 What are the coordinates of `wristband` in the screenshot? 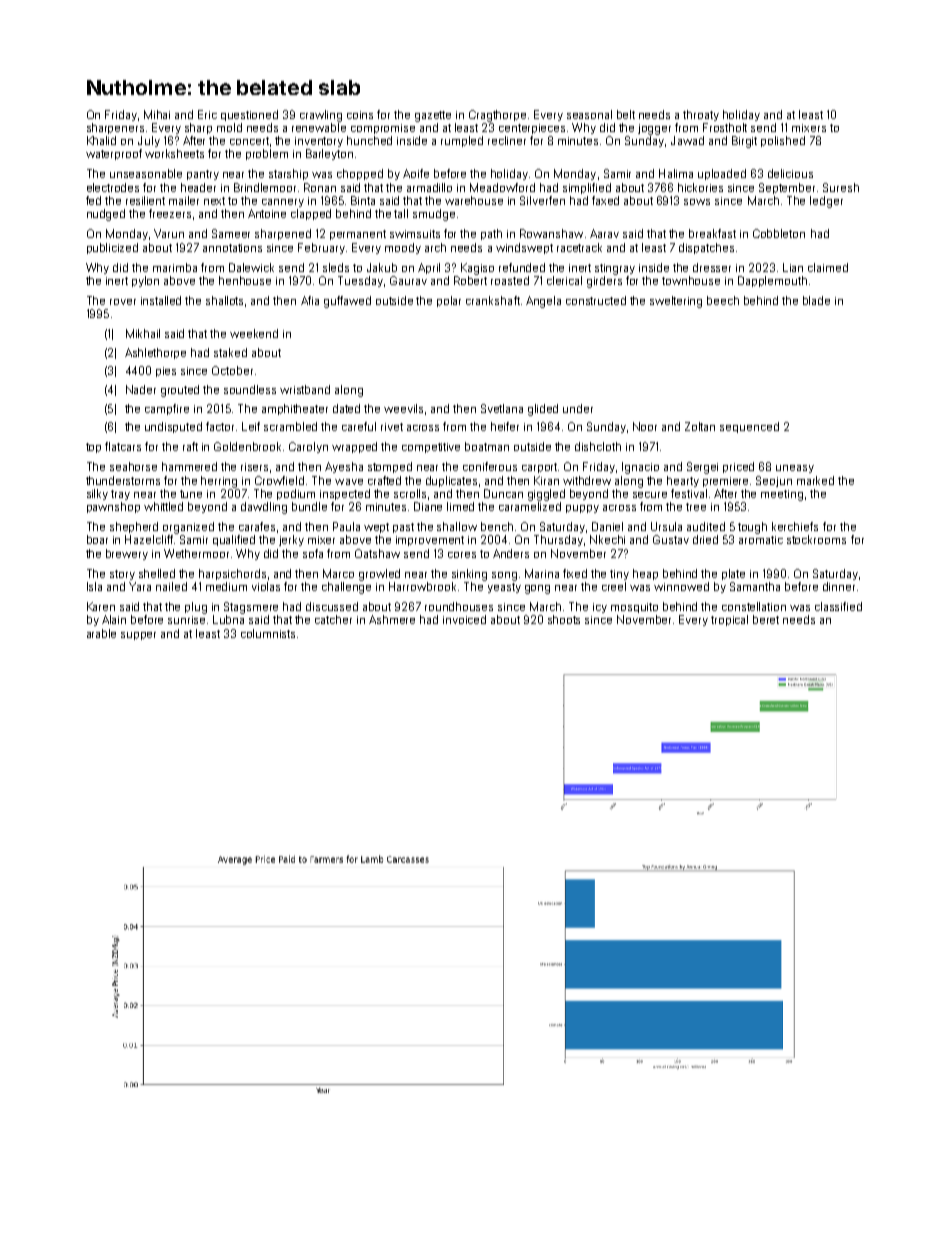 It's located at (305, 389).
